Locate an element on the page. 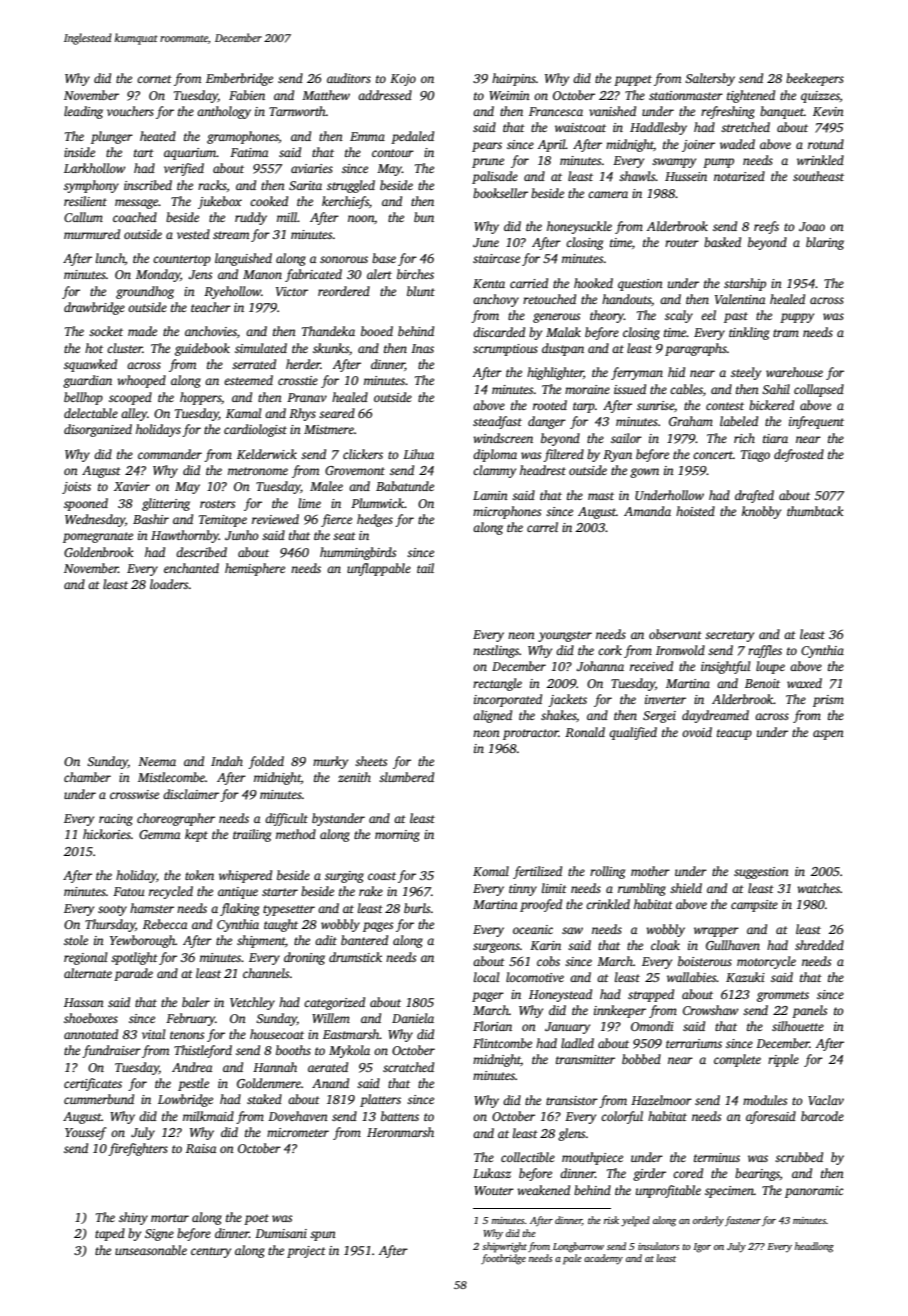  cornet is located at coordinates (154, 79).
